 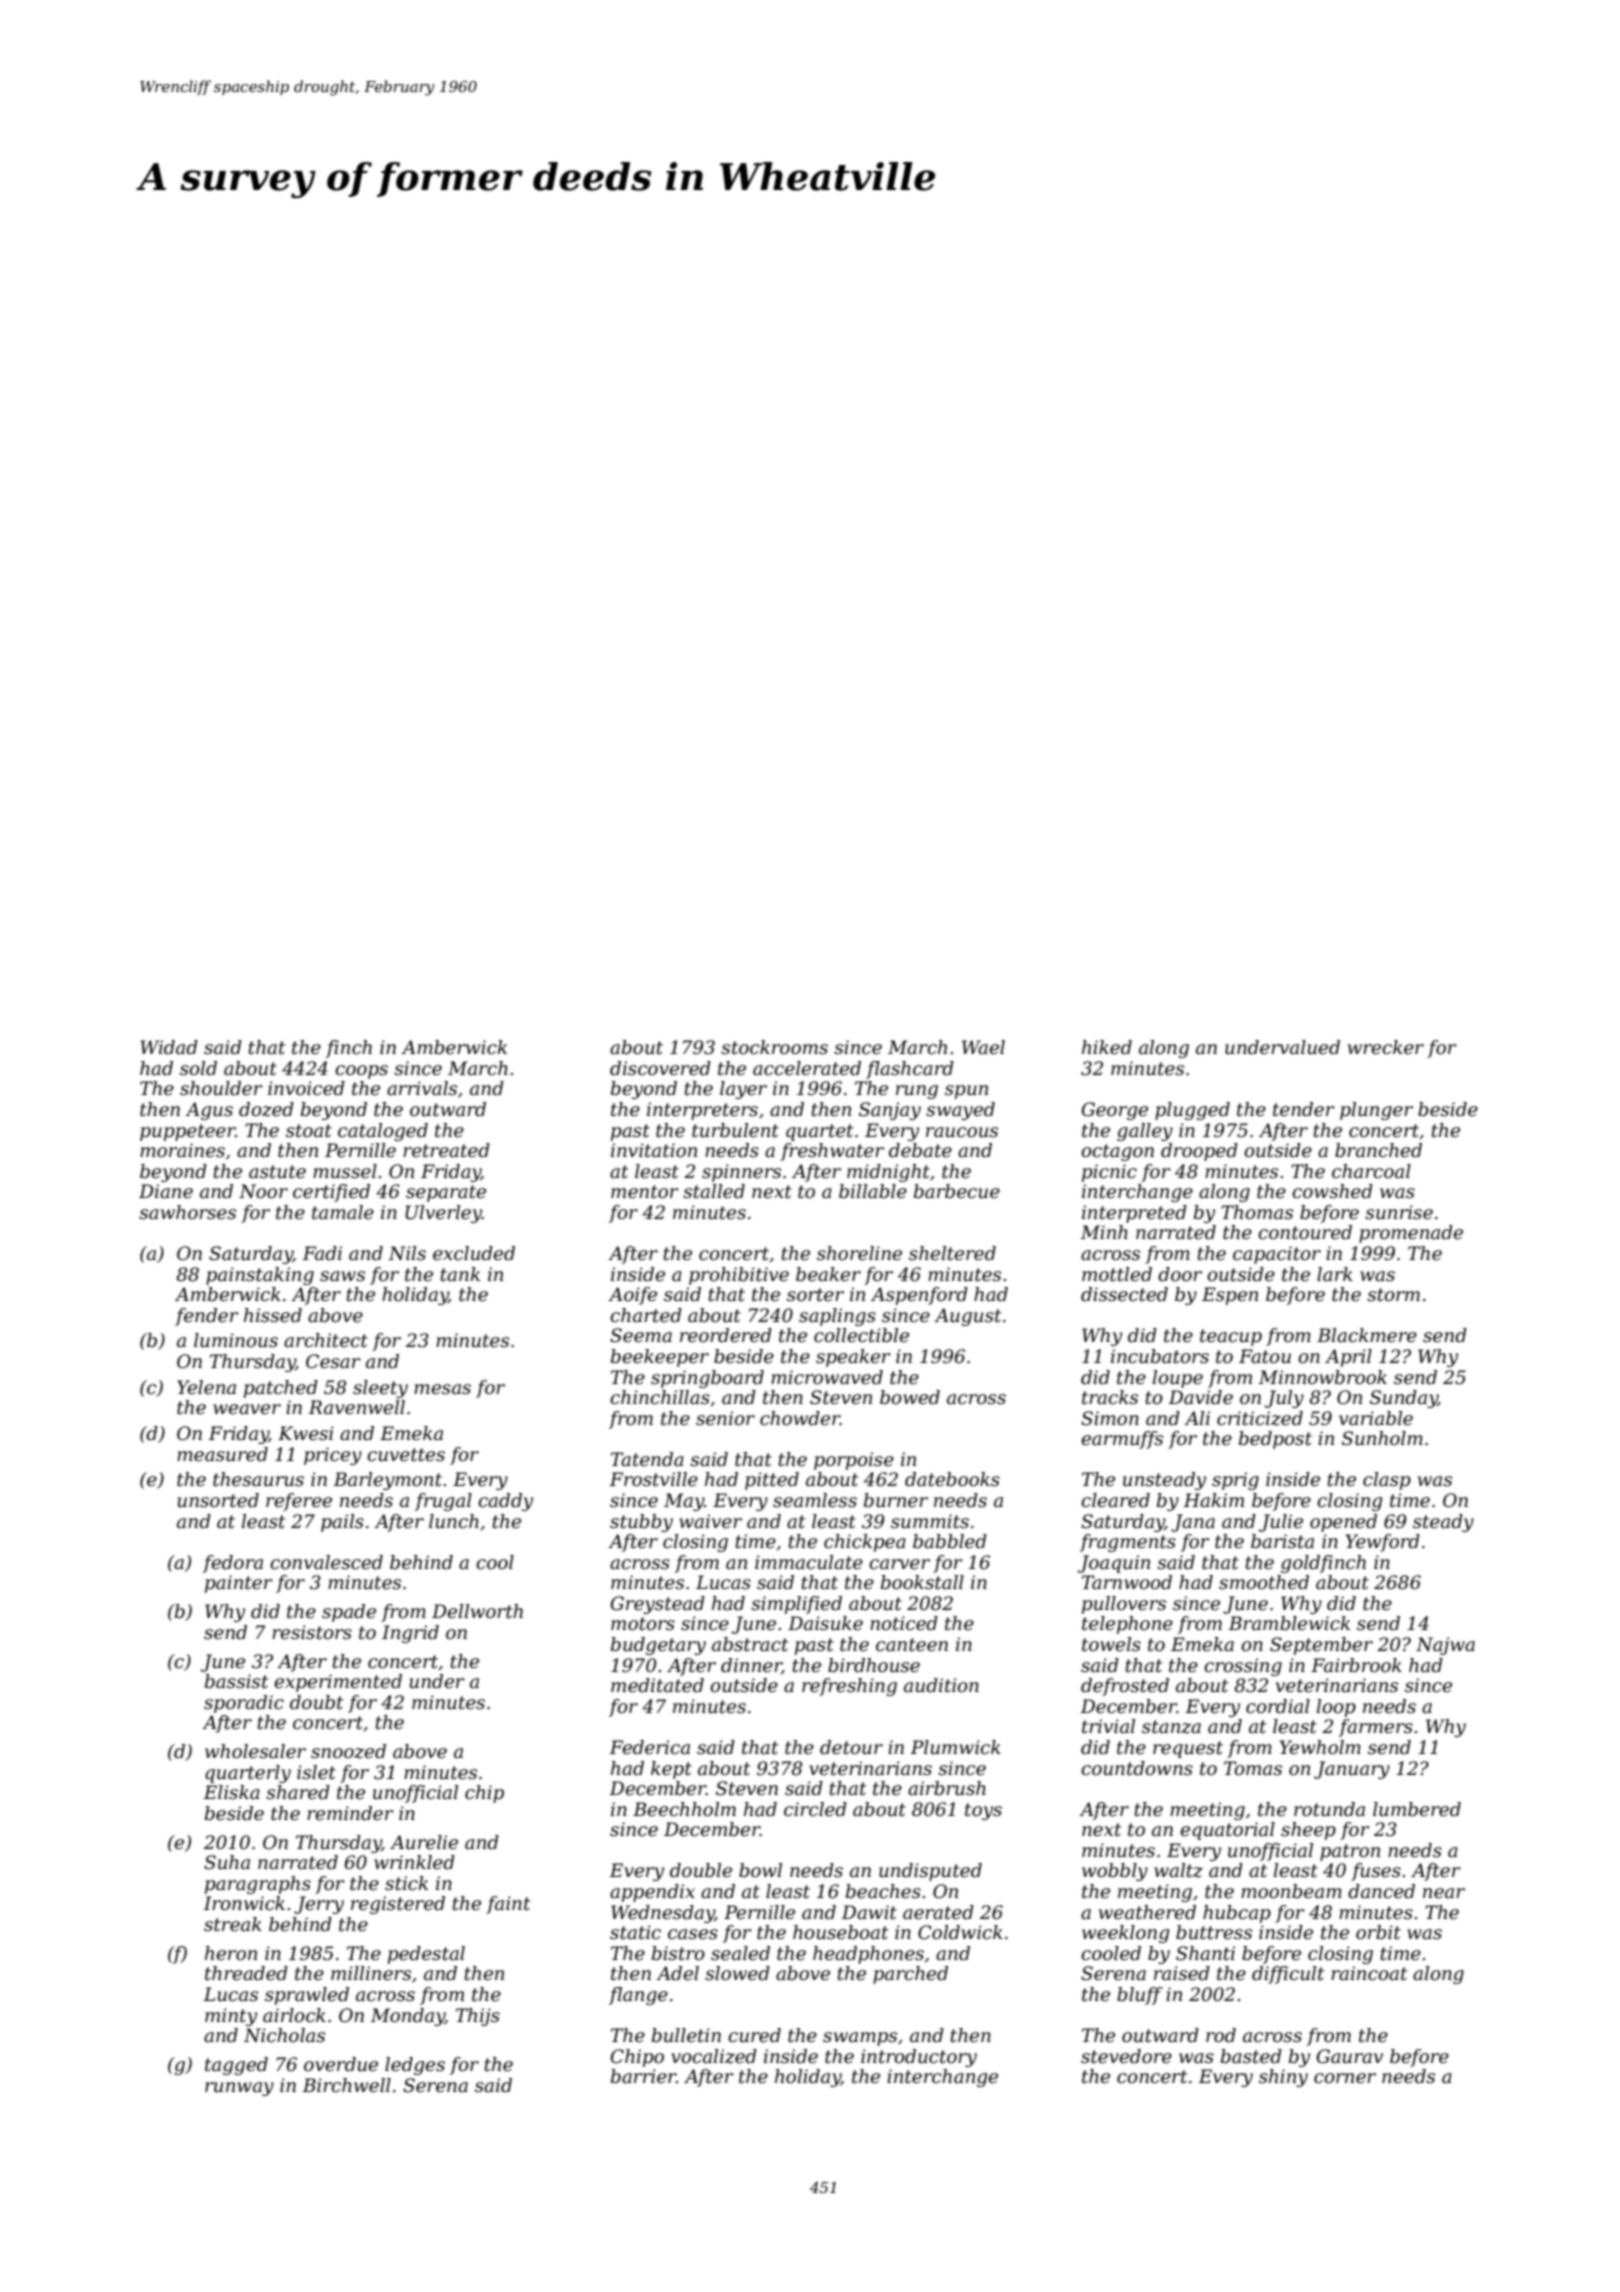 What do you see at coordinates (231, 2017) in the image?
I see `minty` at bounding box center [231, 2017].
